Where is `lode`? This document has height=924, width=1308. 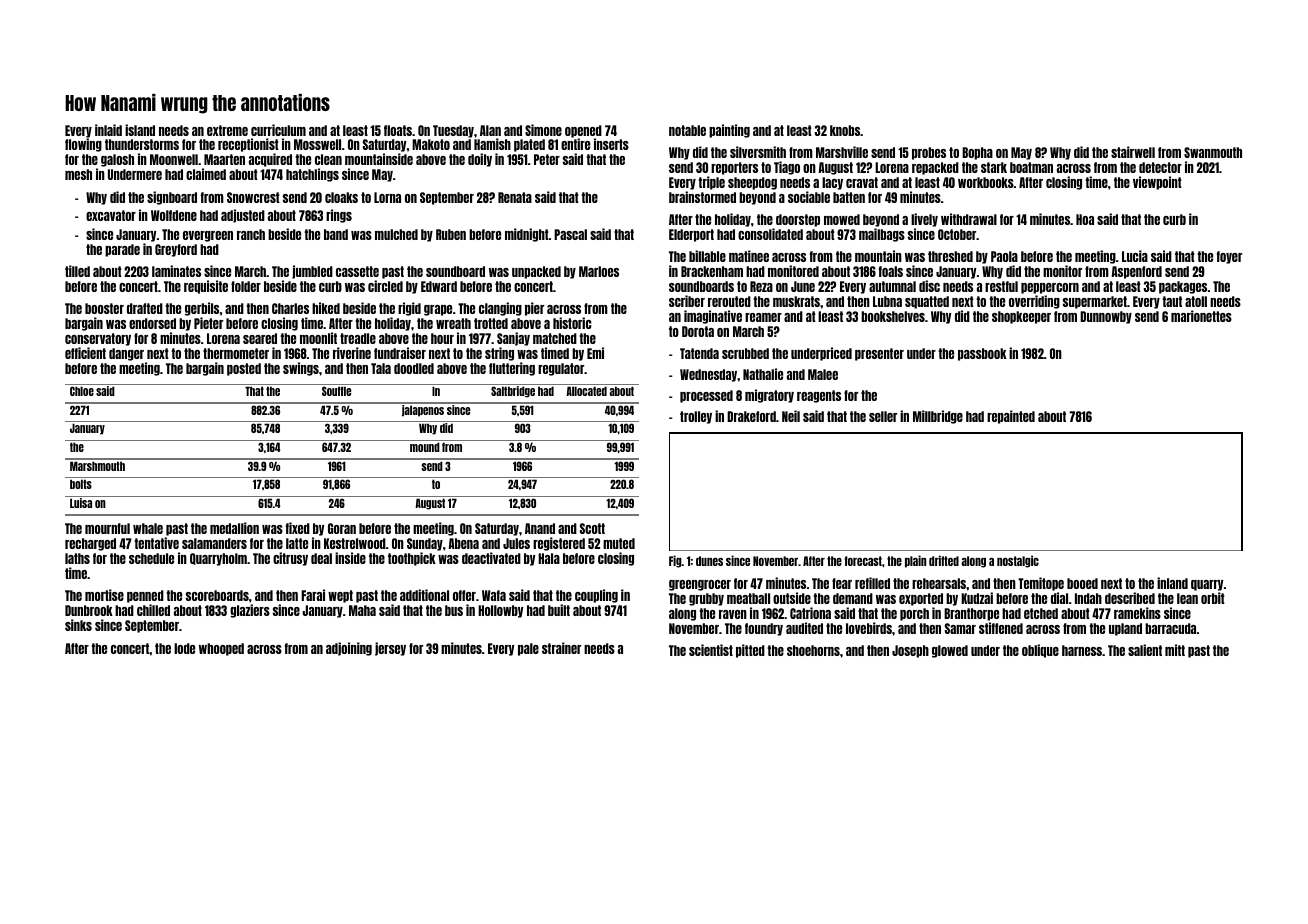
lode is located at coordinates (184, 648).
